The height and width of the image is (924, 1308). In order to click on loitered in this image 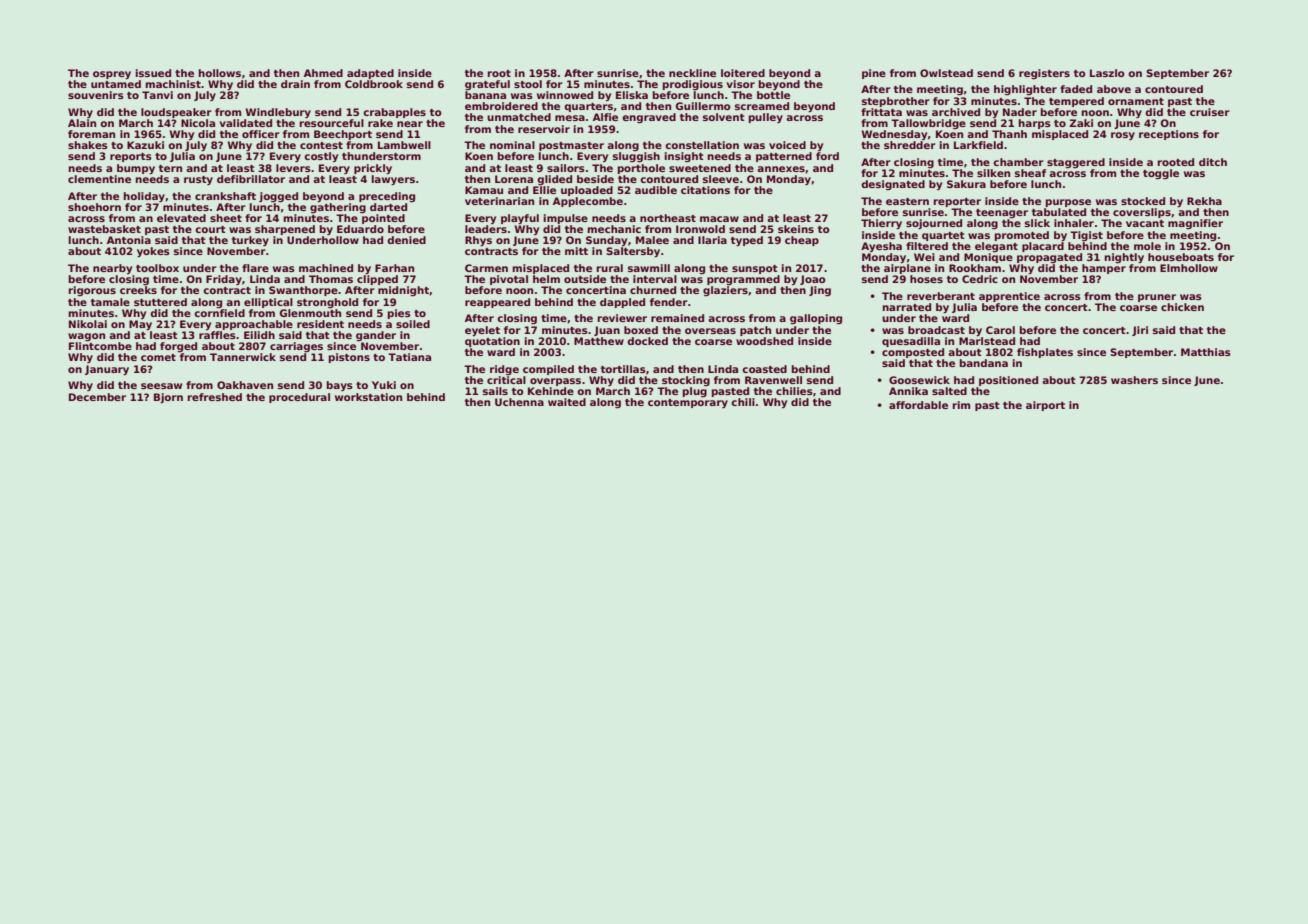, I will do `click(743, 73)`.
